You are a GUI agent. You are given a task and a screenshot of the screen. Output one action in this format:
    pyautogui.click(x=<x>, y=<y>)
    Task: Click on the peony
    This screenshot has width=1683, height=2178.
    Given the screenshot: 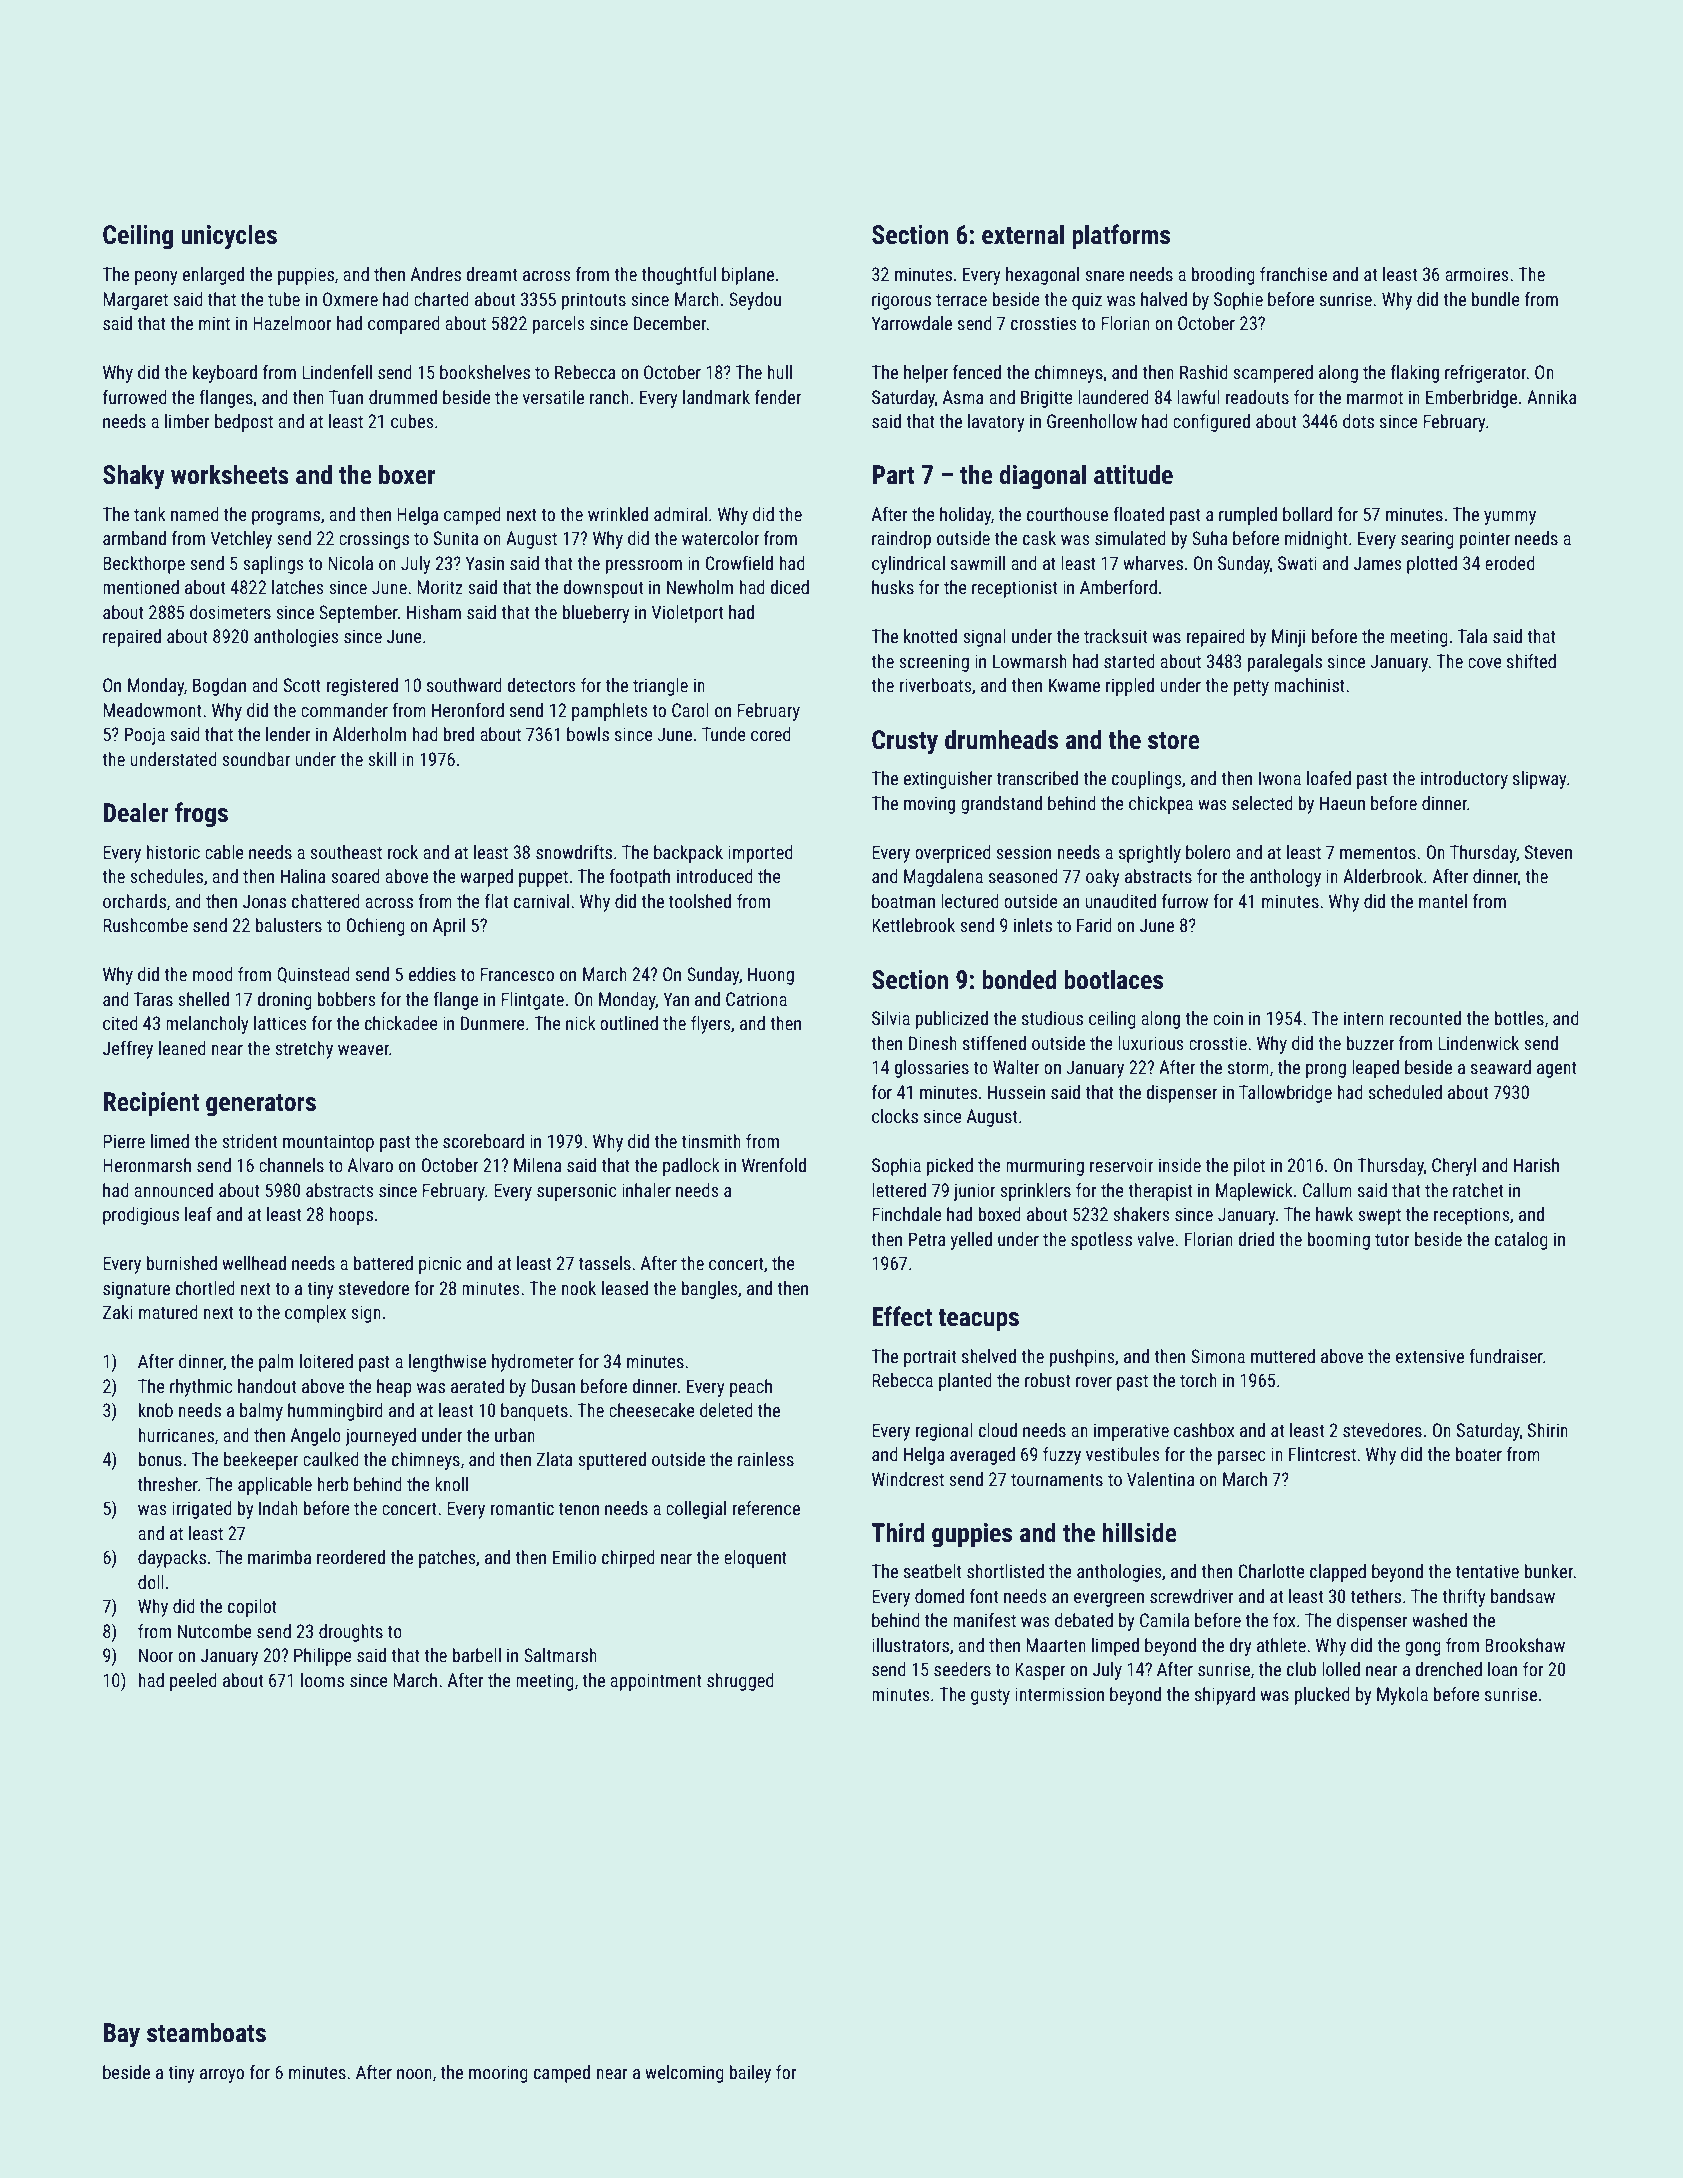 What is the action you would take?
    pyautogui.click(x=156, y=278)
